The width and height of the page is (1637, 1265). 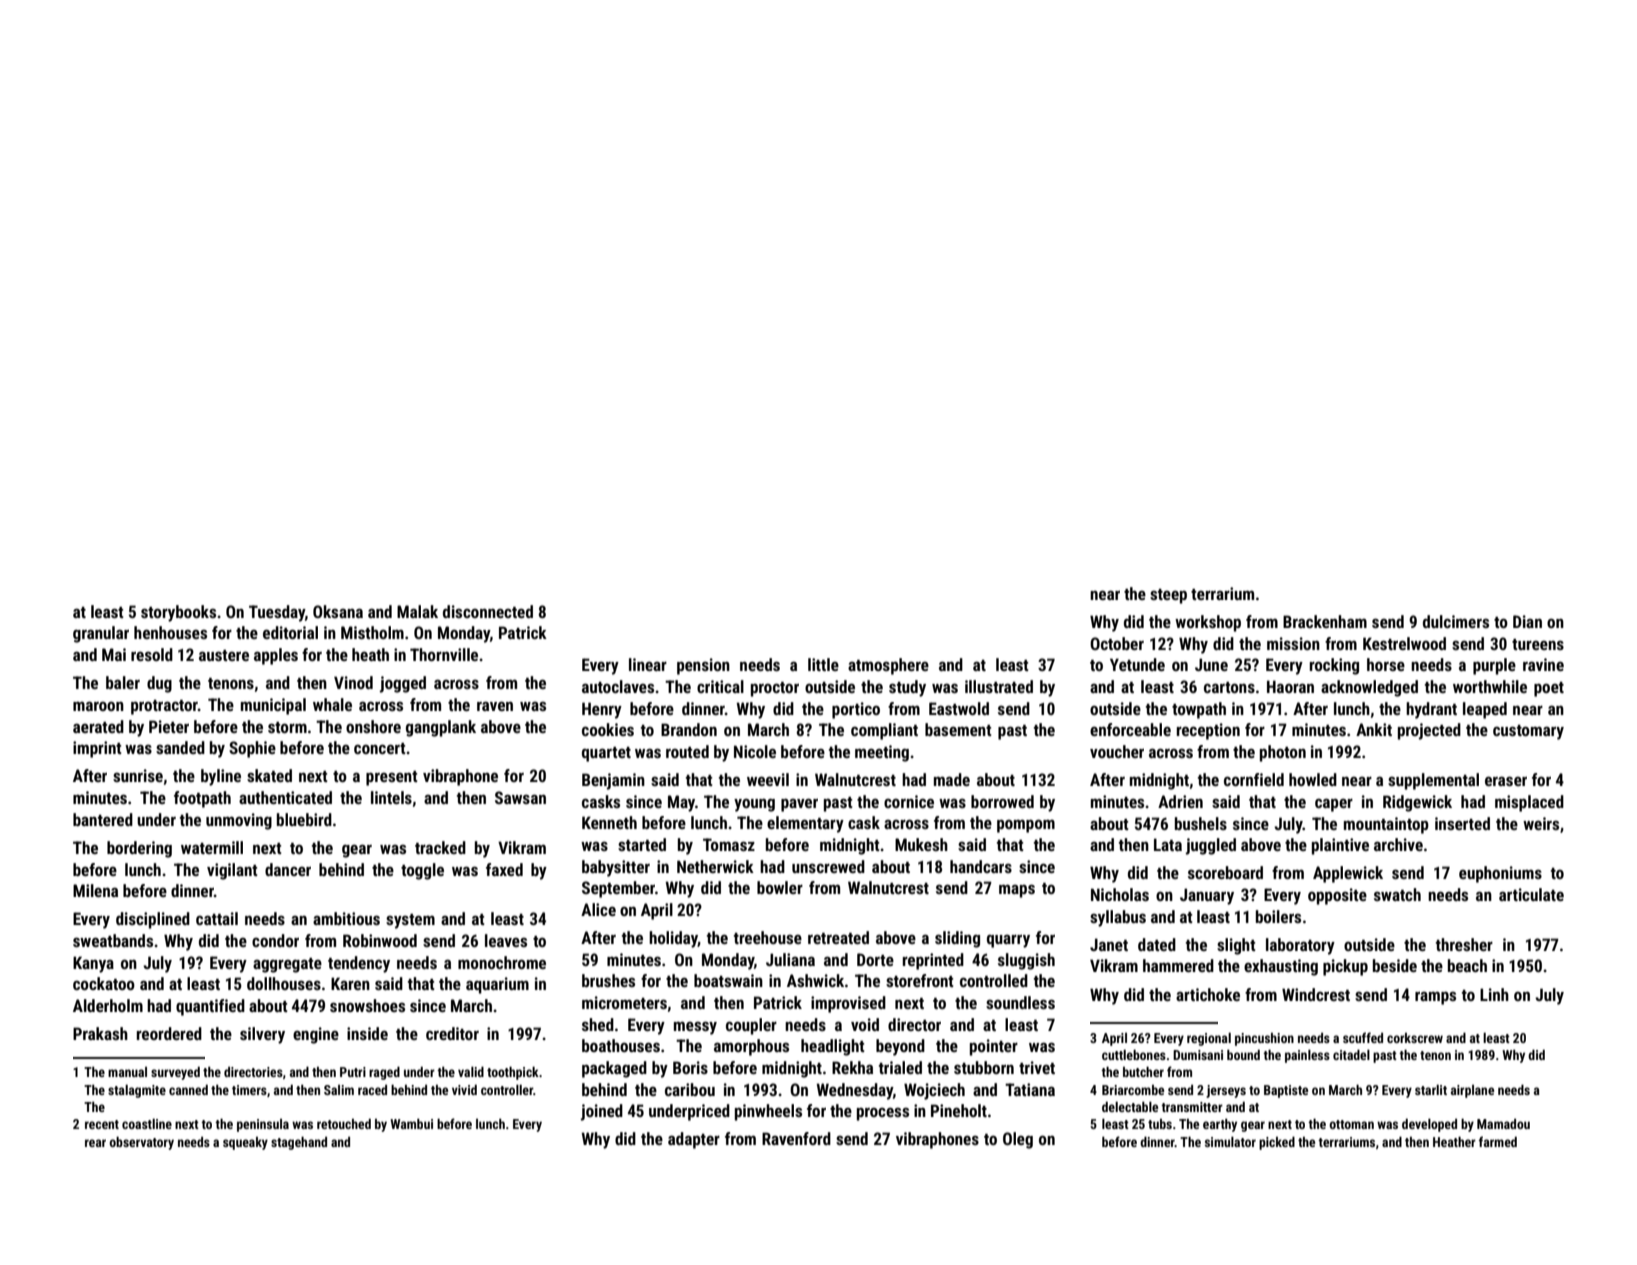 What do you see at coordinates (175, 1073) in the page?
I see `surveyed` at bounding box center [175, 1073].
